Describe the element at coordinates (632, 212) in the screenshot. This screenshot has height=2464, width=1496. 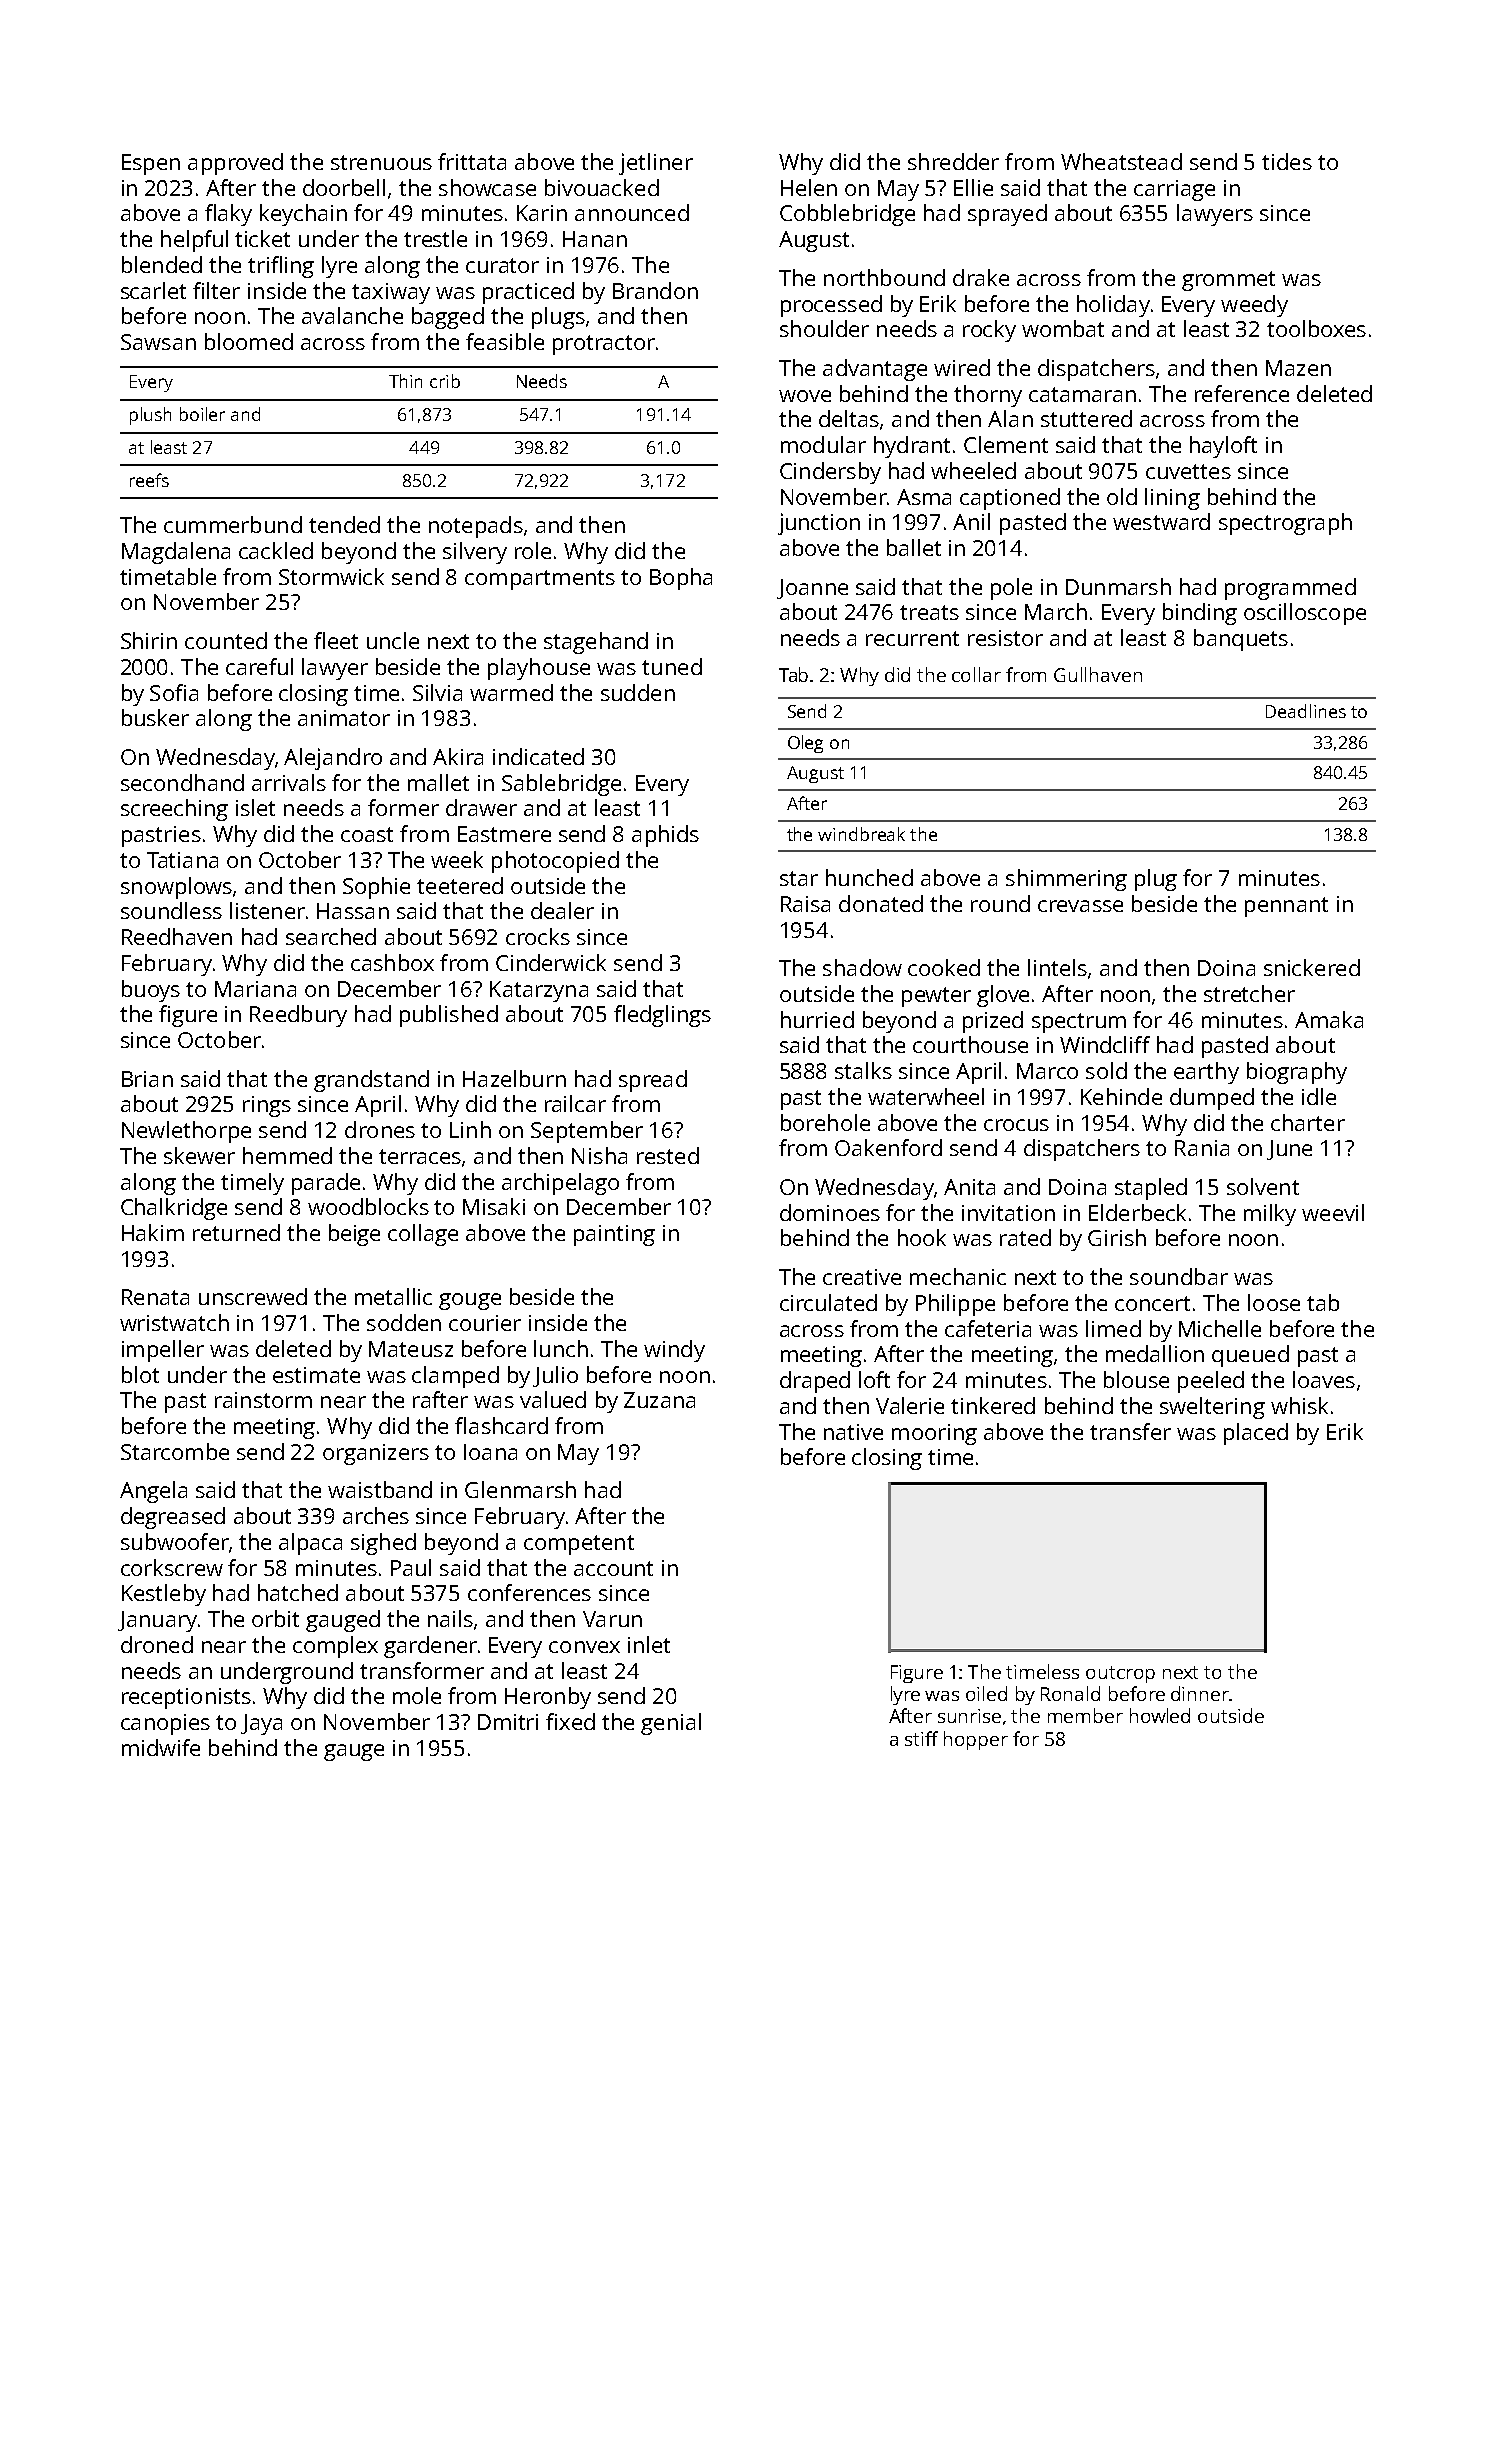
I see `announced` at that location.
